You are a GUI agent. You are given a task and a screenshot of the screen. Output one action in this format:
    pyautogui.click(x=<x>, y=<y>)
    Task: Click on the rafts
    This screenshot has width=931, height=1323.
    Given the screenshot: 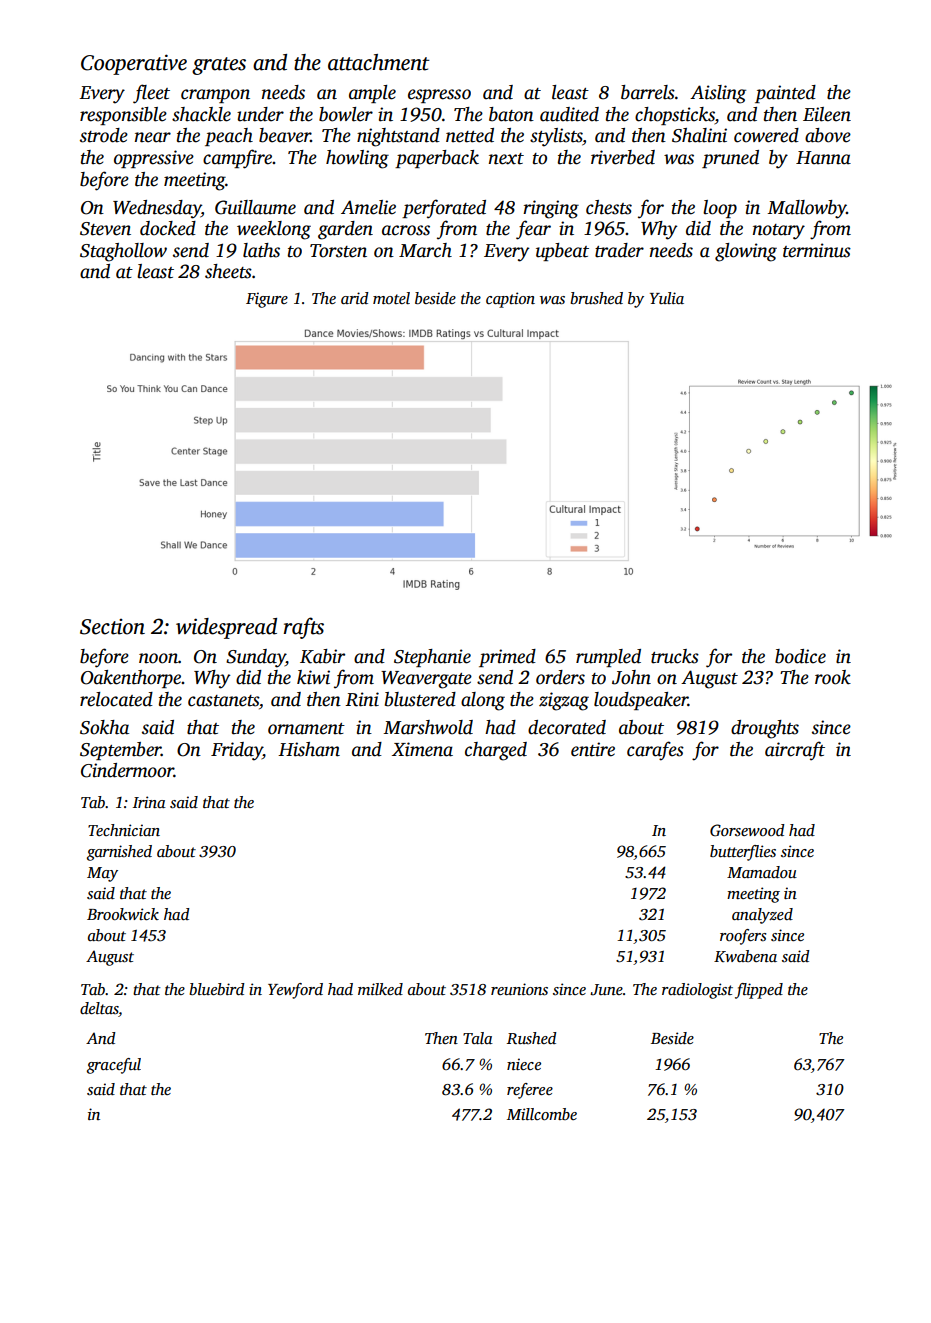 What is the action you would take?
    pyautogui.click(x=304, y=628)
